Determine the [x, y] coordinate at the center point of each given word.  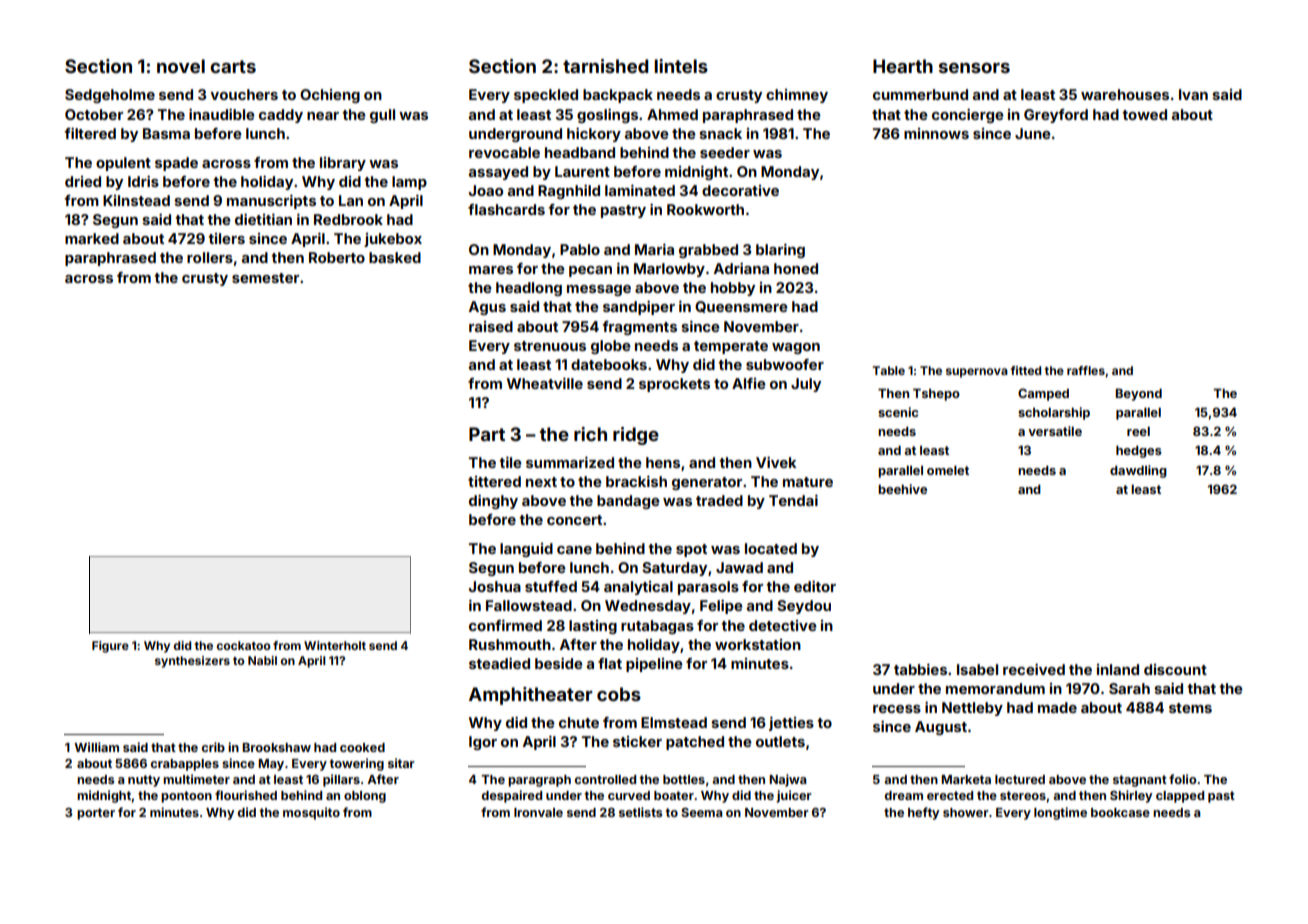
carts [233, 66]
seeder [725, 152]
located [771, 548]
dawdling [1138, 471]
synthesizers [192, 662]
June [1033, 133]
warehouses [1125, 94]
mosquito [311, 813]
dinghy [493, 502]
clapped [1180, 797]
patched [695, 743]
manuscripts [271, 202]
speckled [546, 96]
